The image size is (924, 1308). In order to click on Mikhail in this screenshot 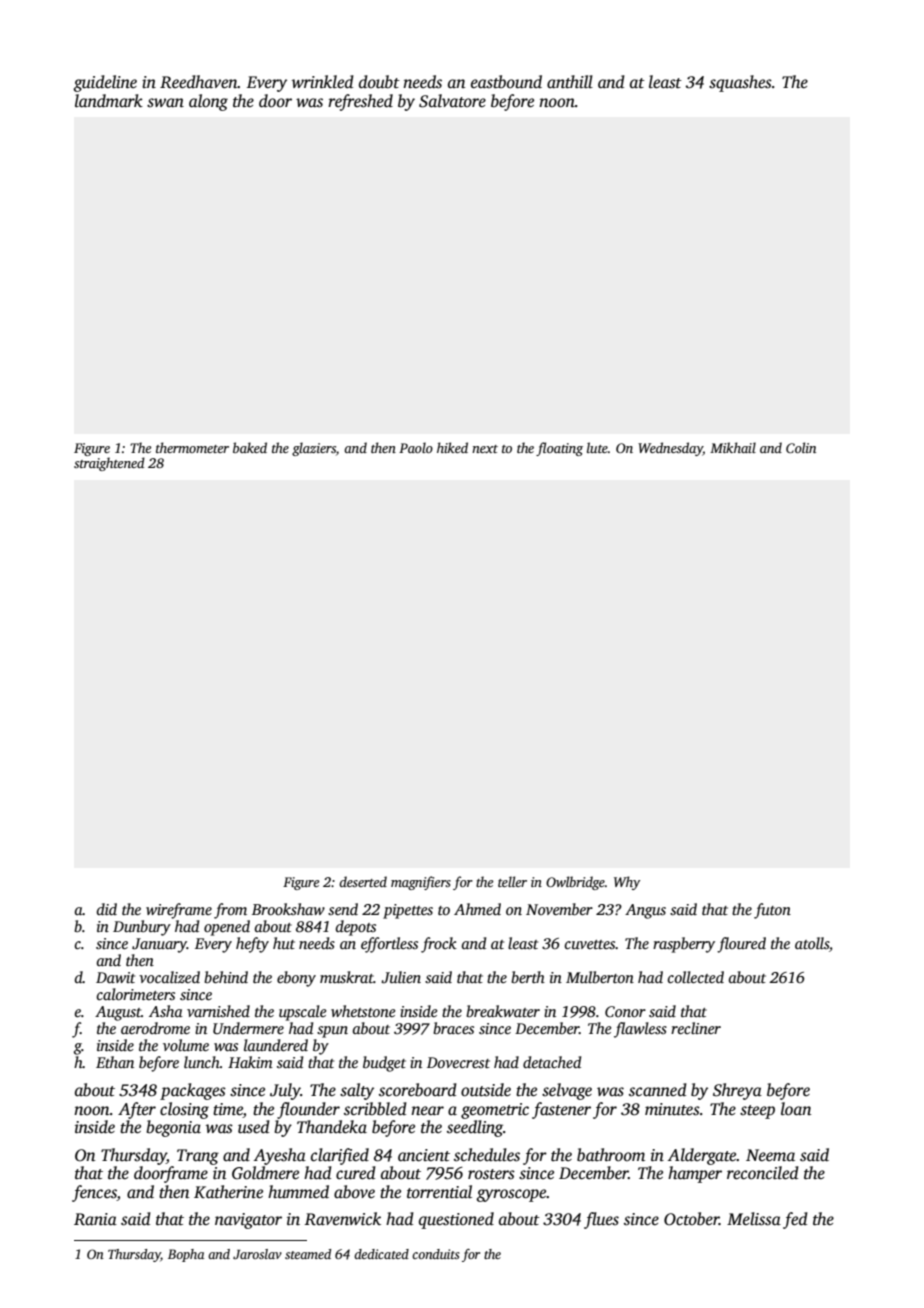, I will do `click(733, 447)`.
